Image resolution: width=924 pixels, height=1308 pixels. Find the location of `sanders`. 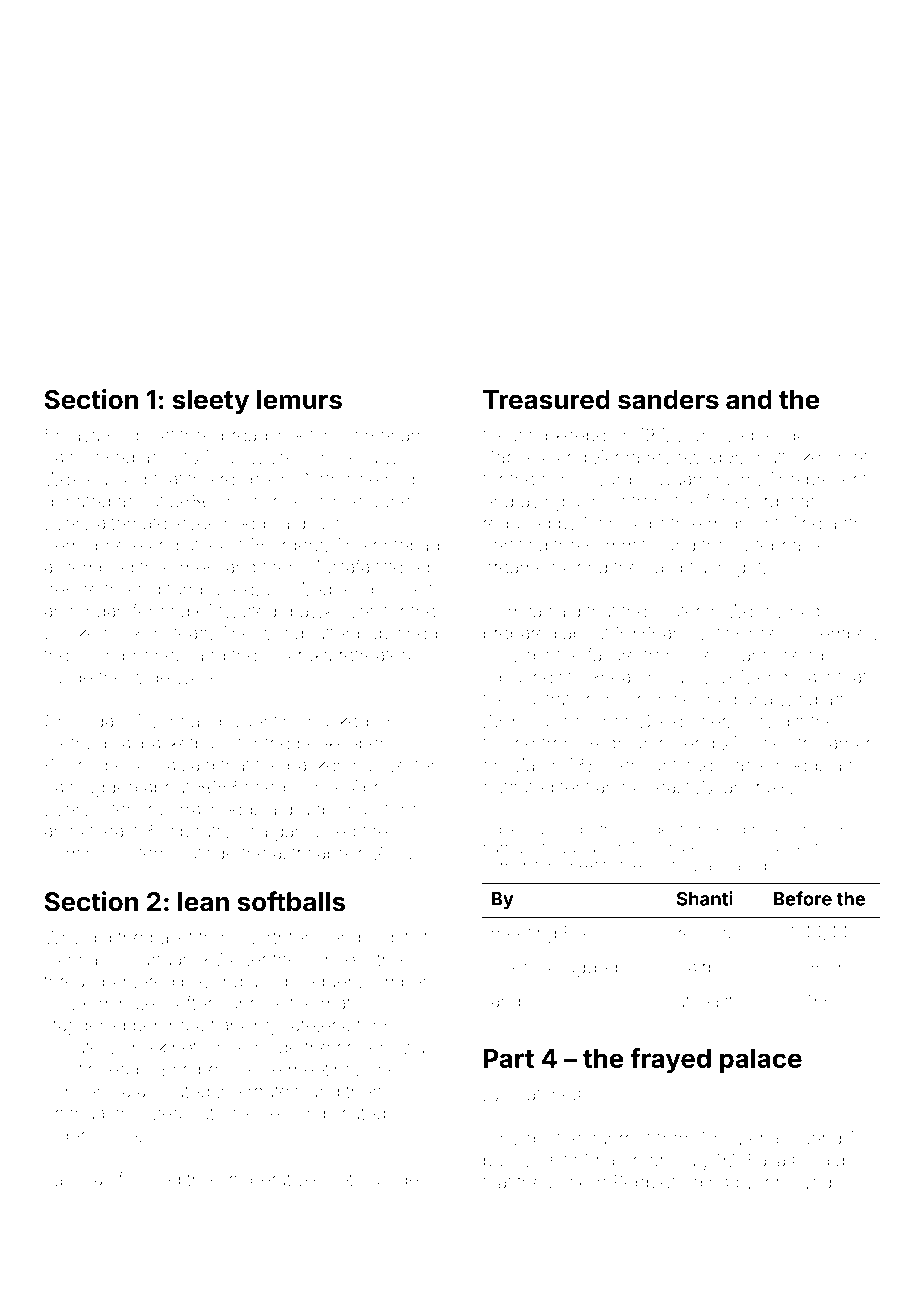

sanders is located at coordinates (668, 399).
